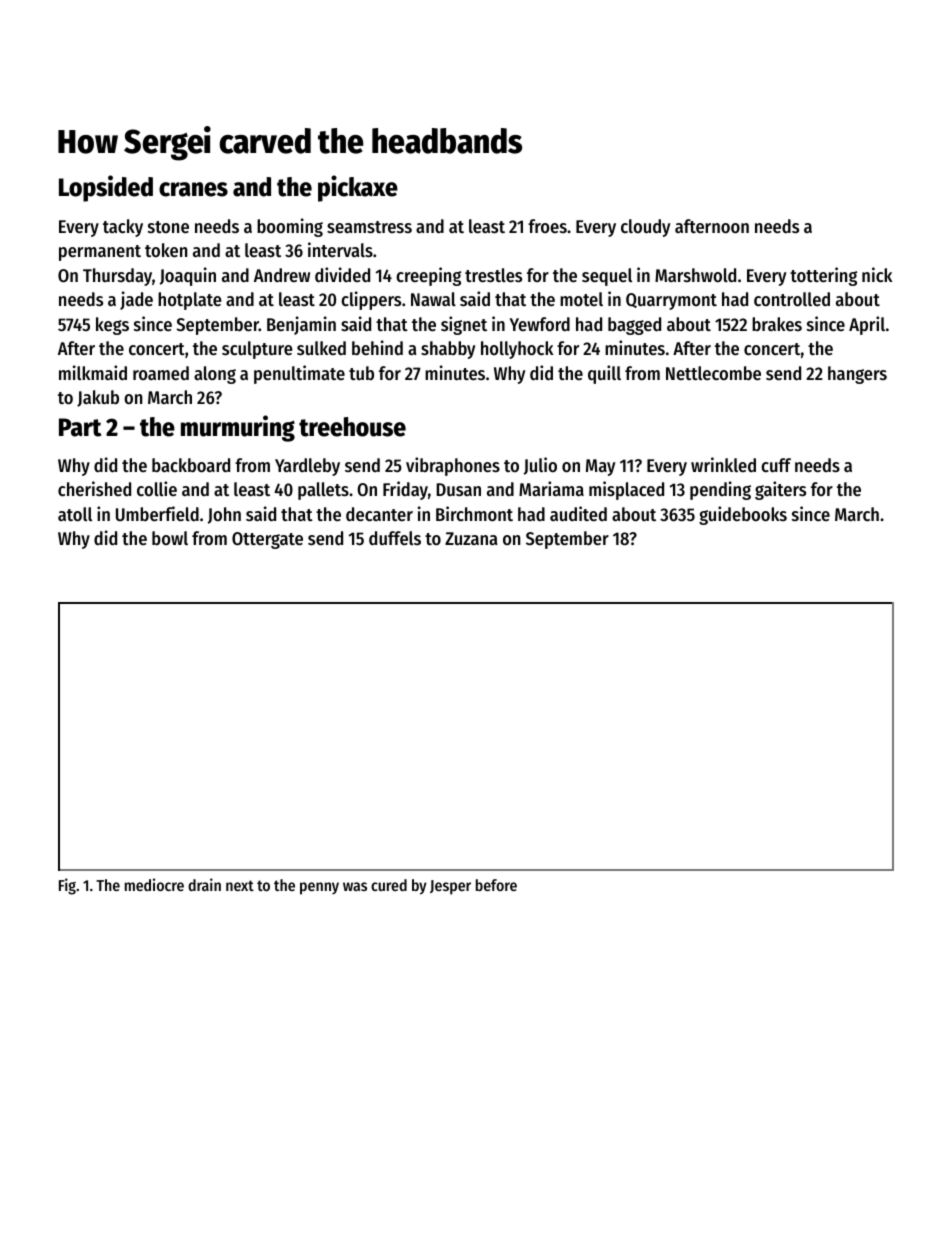 The image size is (952, 1233). What do you see at coordinates (154, 884) in the image?
I see `mediocre` at bounding box center [154, 884].
